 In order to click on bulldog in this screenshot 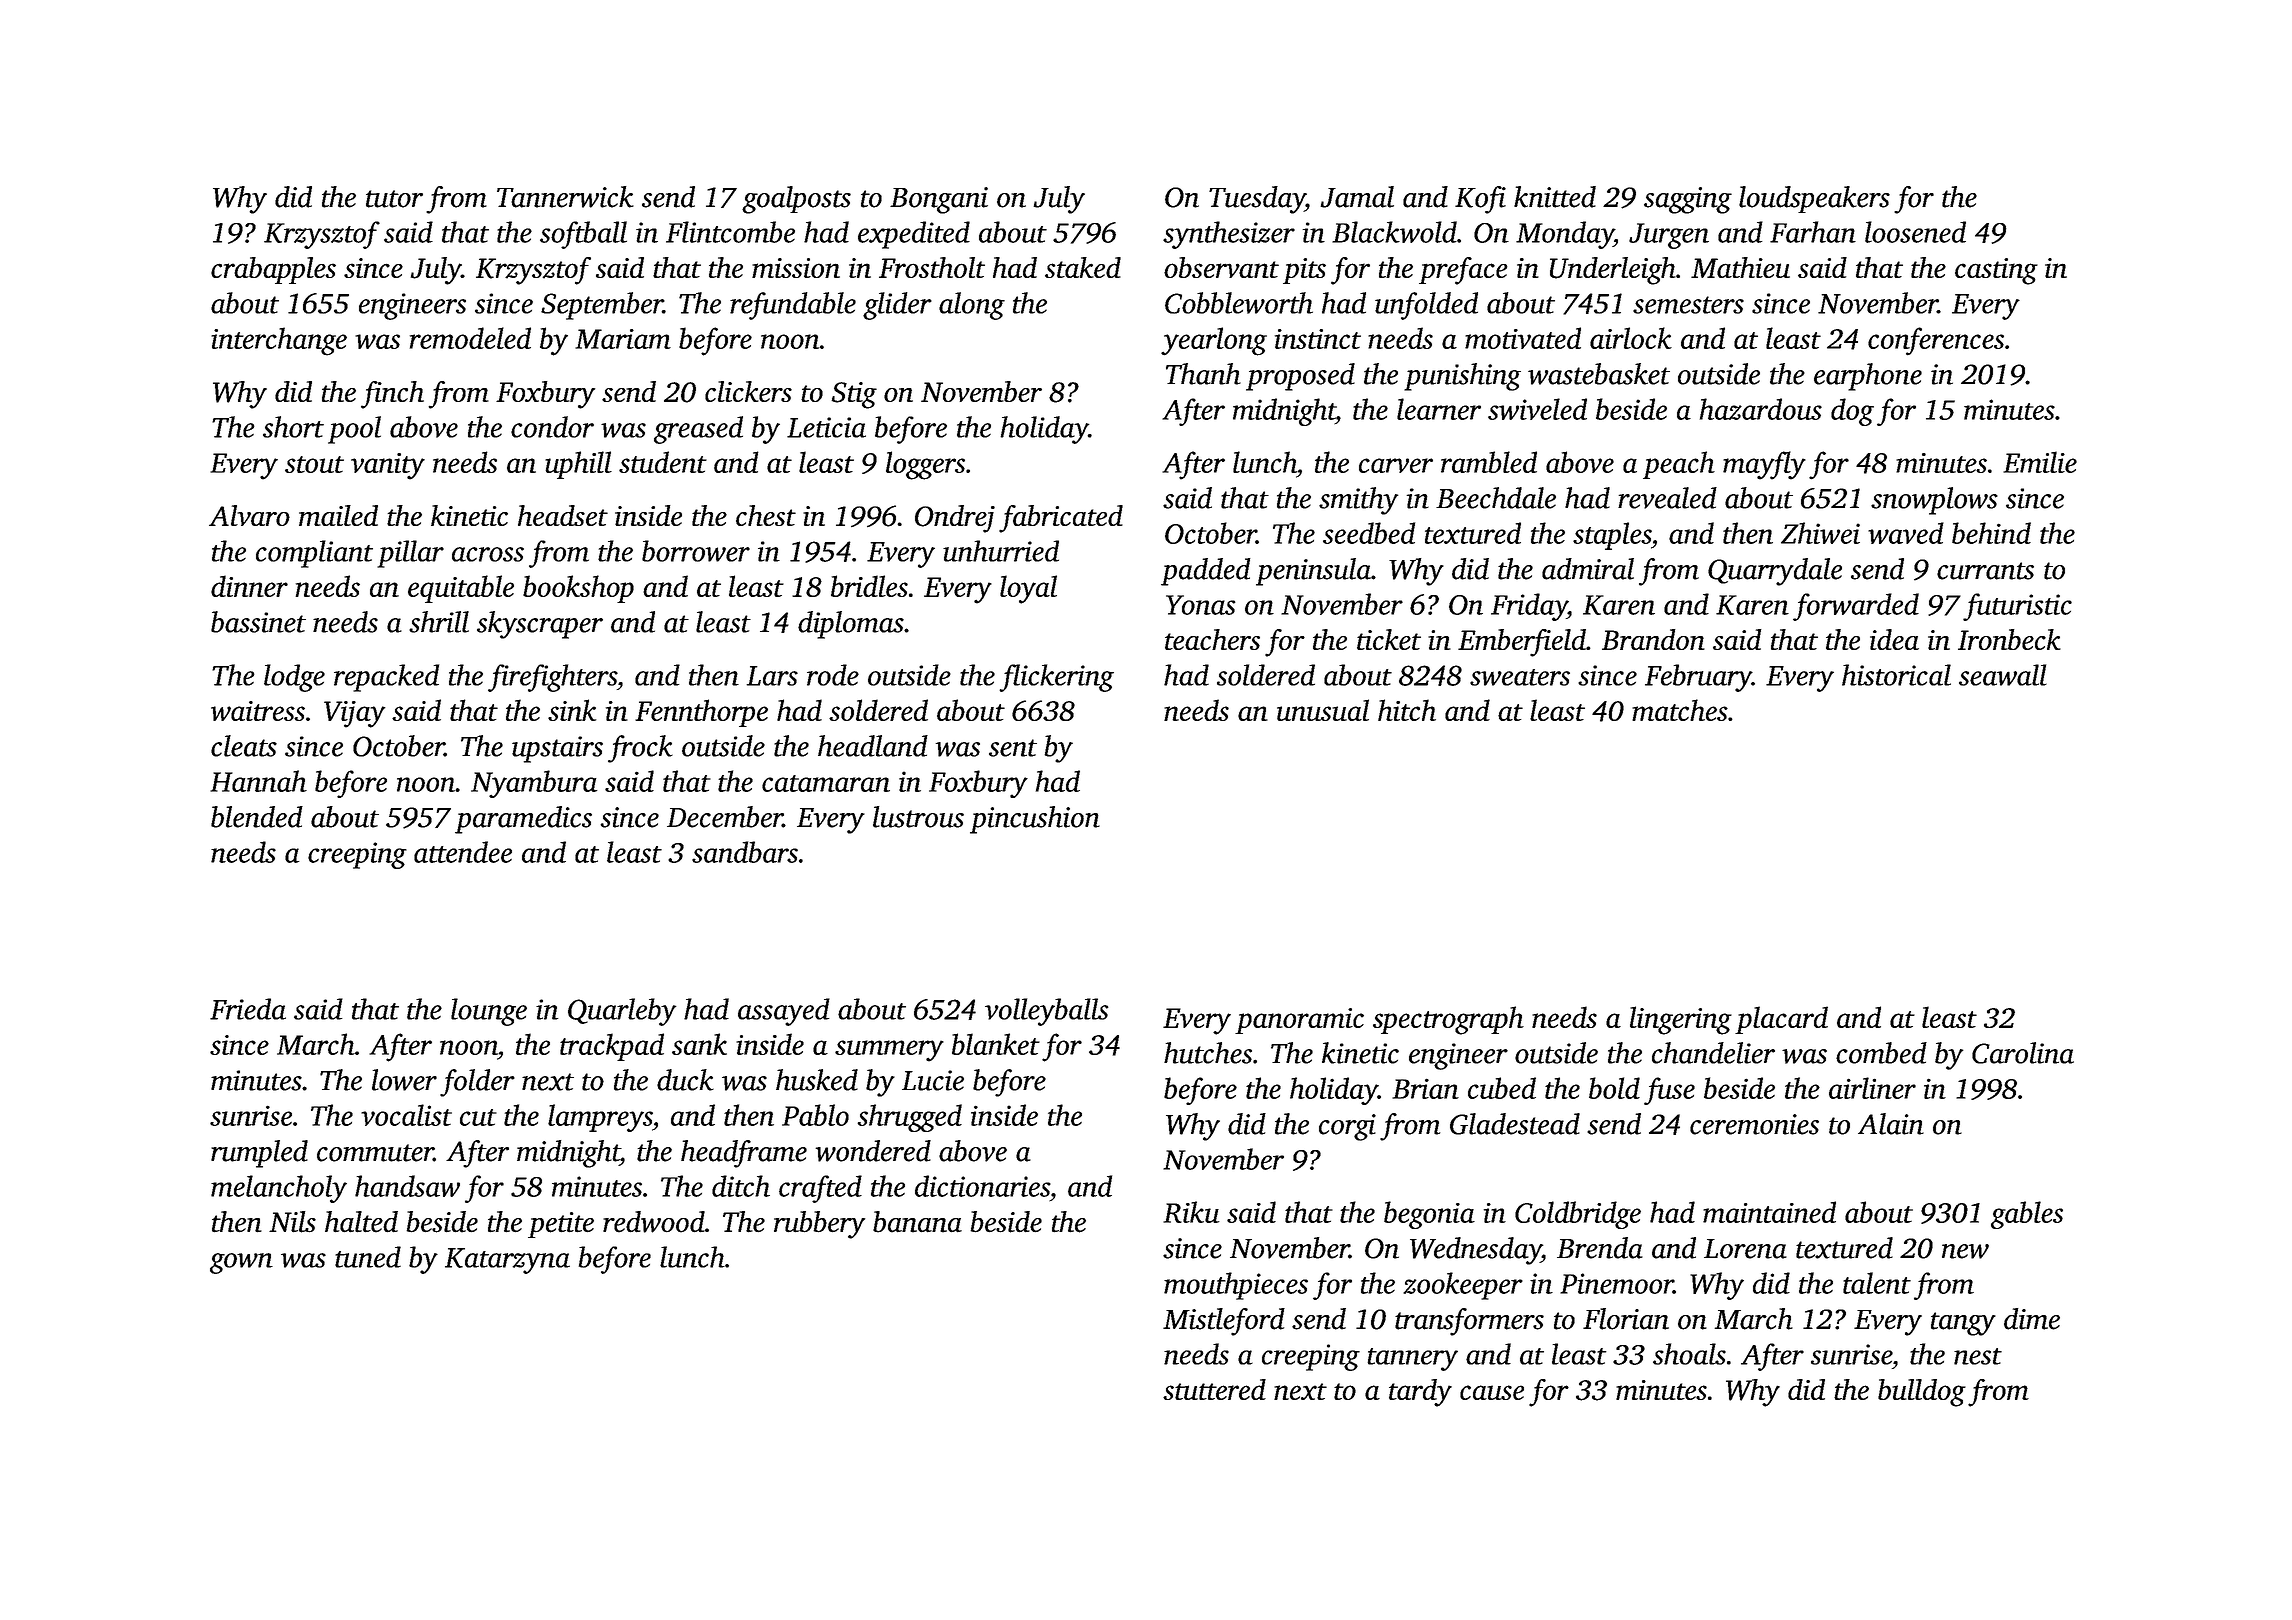, I will do `click(1922, 1393)`.
